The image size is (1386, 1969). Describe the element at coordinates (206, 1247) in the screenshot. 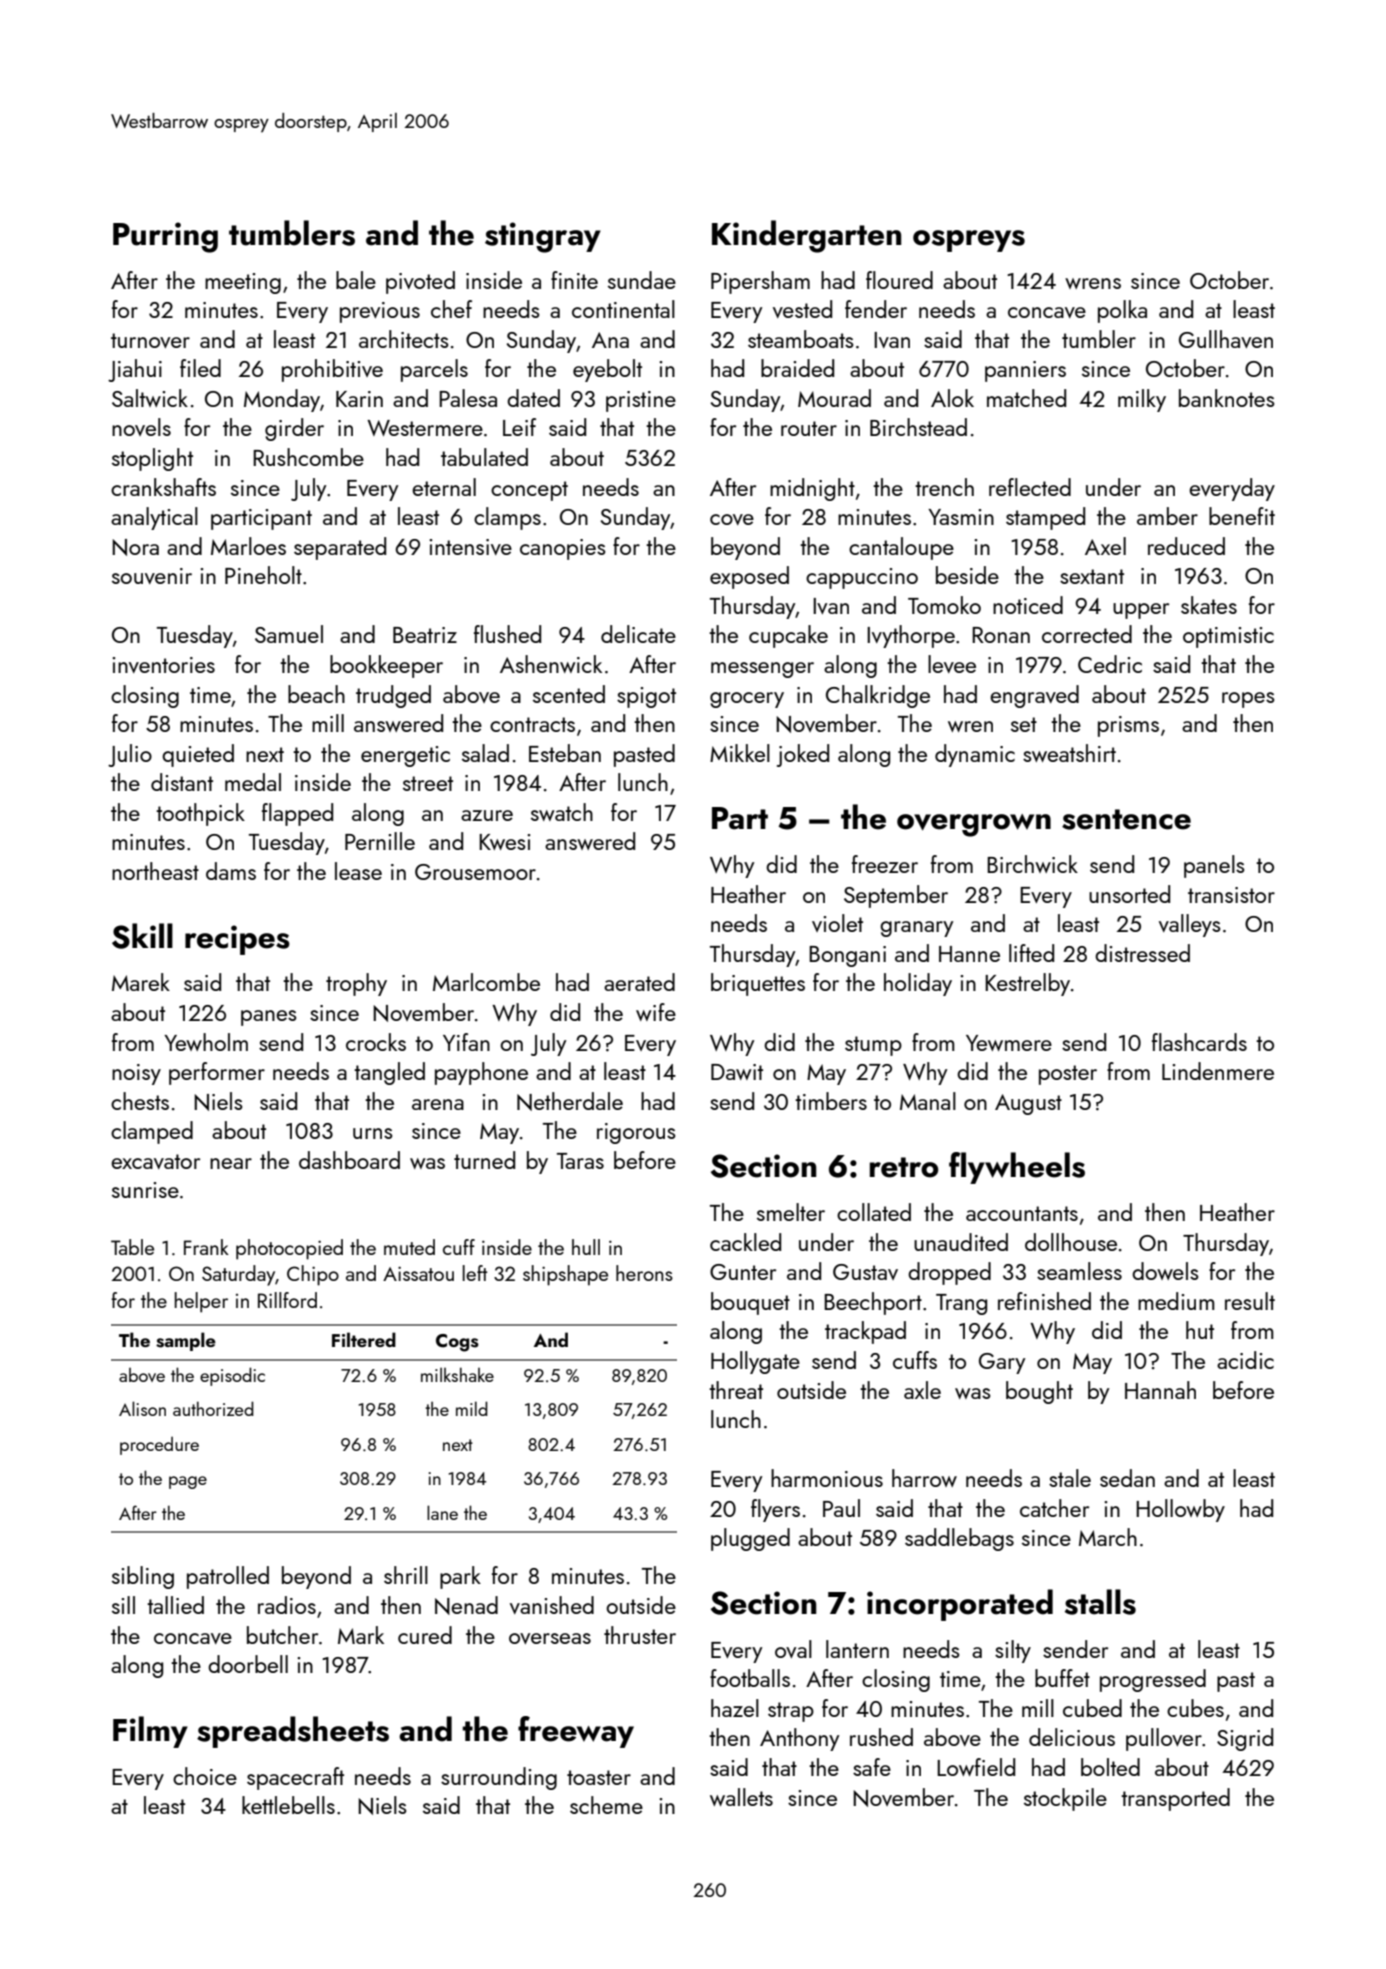

I see `Frank` at that location.
